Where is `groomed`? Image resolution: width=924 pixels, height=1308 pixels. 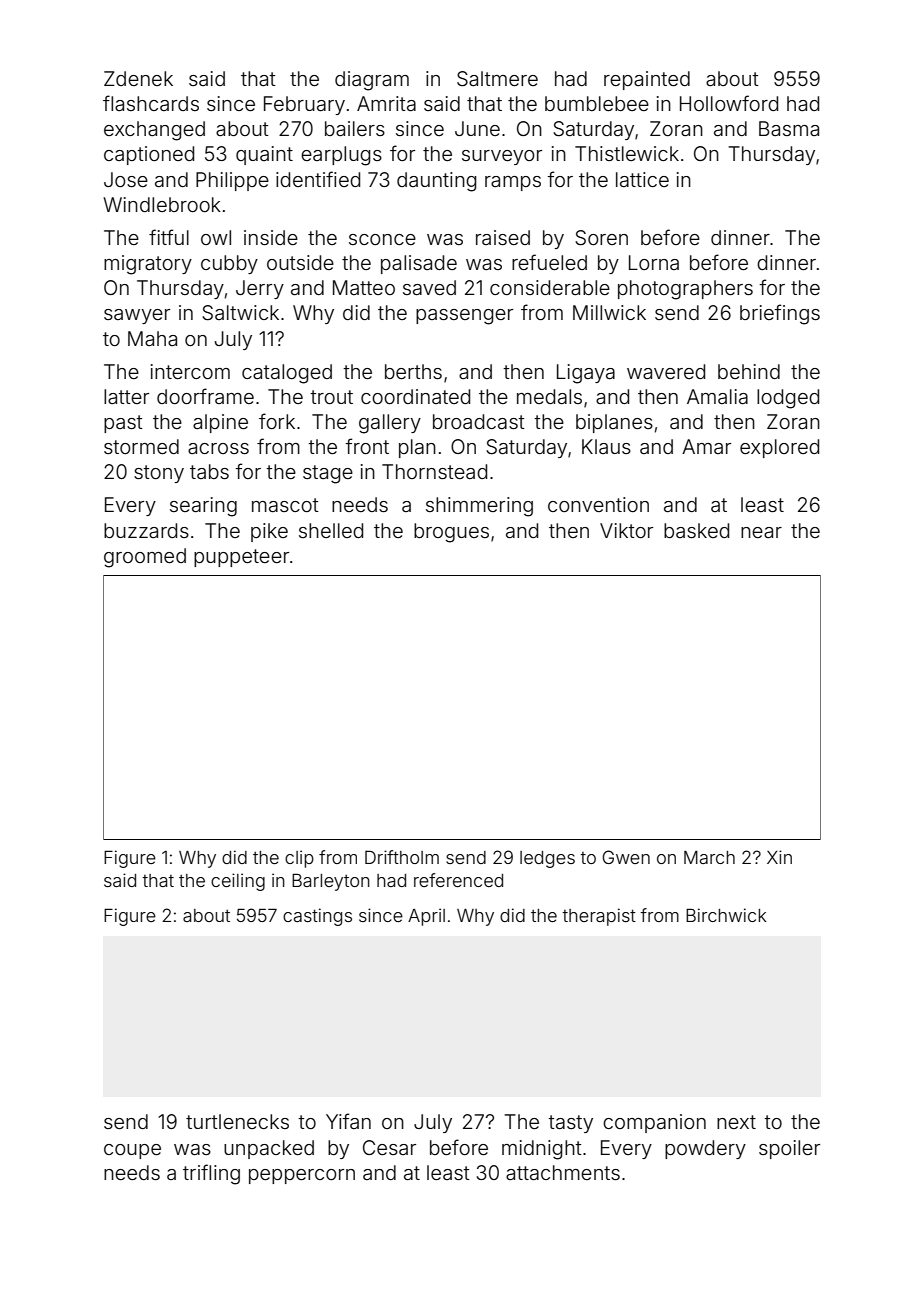 groomed is located at coordinates (145, 558).
